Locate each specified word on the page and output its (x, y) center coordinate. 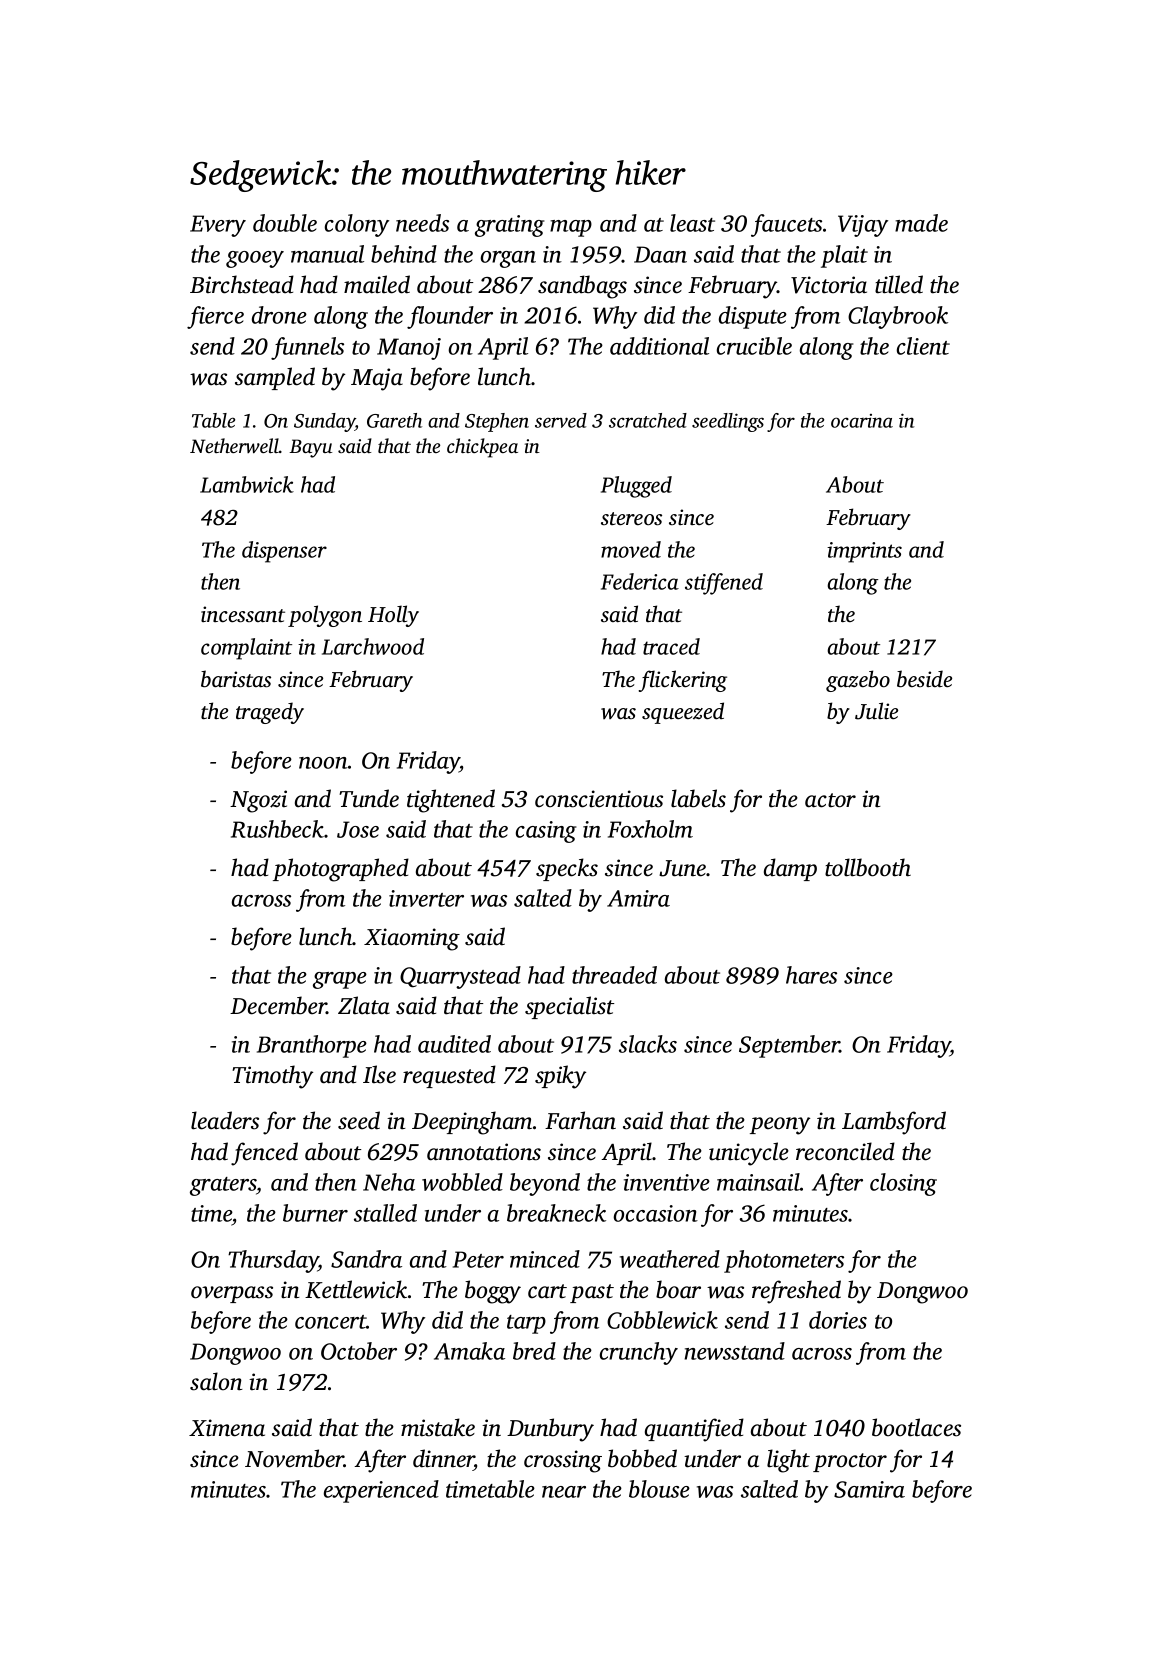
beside (924, 678)
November (294, 1458)
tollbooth (868, 867)
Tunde (369, 798)
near (564, 1492)
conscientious (599, 799)
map (571, 228)
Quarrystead (460, 977)
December (278, 1005)
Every (218, 226)
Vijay (863, 226)
